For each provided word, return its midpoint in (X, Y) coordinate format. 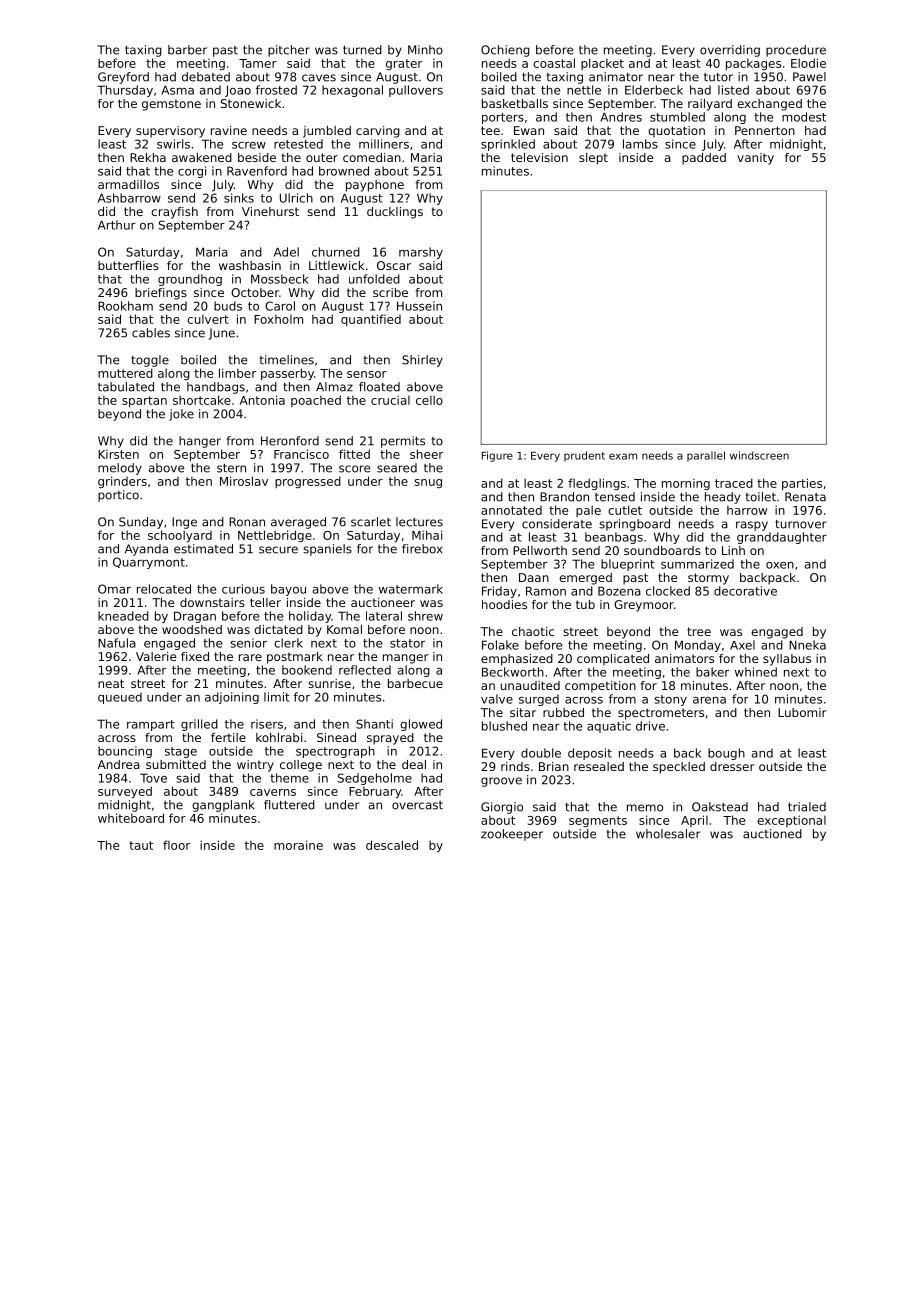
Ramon (546, 591)
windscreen (759, 455)
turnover (801, 524)
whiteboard (131, 818)
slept (593, 159)
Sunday (141, 523)
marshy (421, 253)
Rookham (125, 306)
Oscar (394, 265)
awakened (202, 157)
